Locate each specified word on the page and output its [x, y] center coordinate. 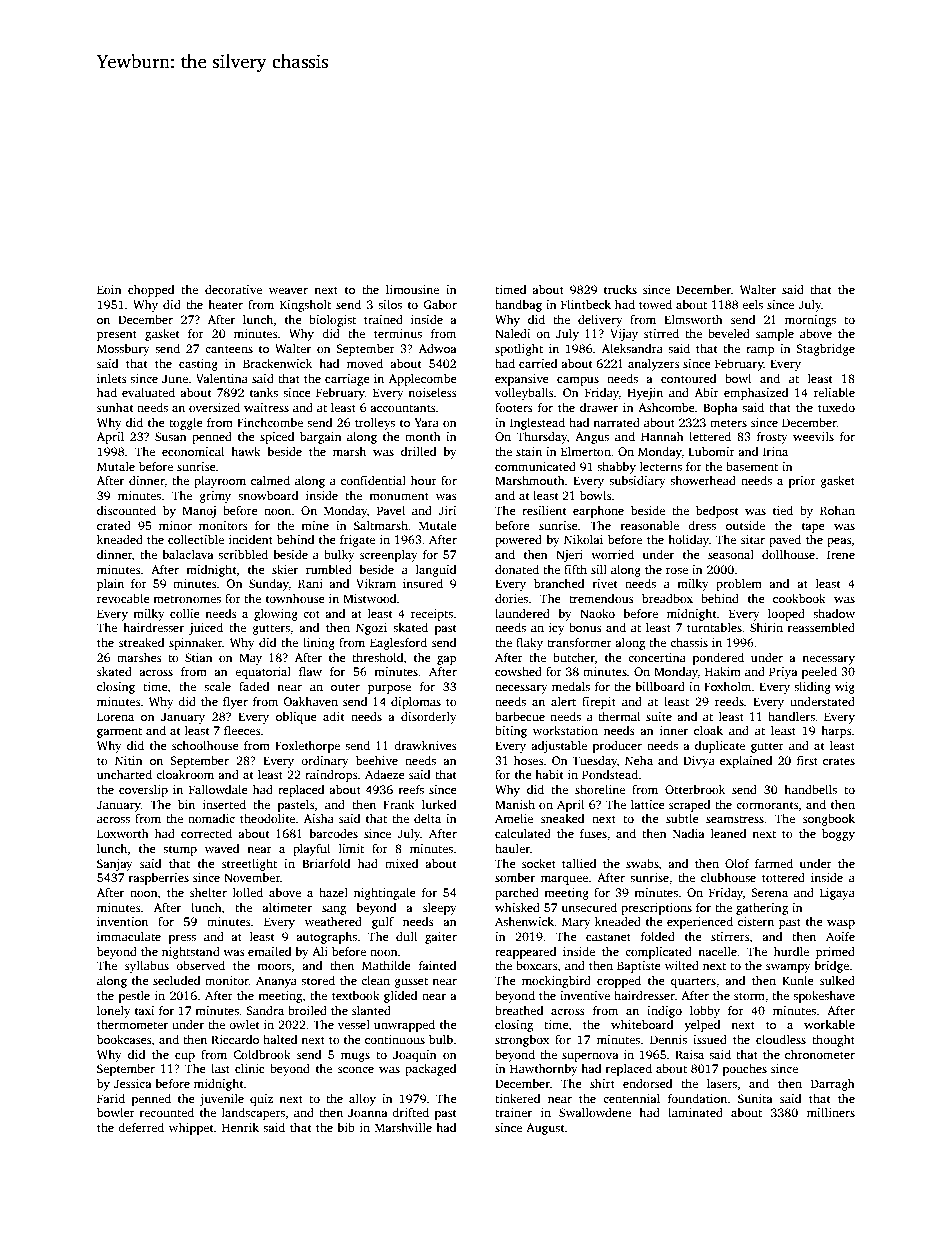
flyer [235, 703]
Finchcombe [270, 422]
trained [383, 319]
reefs [411, 789]
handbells [810, 789]
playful [311, 850]
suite [659, 716]
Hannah [662, 436]
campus [578, 381]
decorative [233, 289]
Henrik [240, 1127]
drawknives [425, 745]
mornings [810, 321]
